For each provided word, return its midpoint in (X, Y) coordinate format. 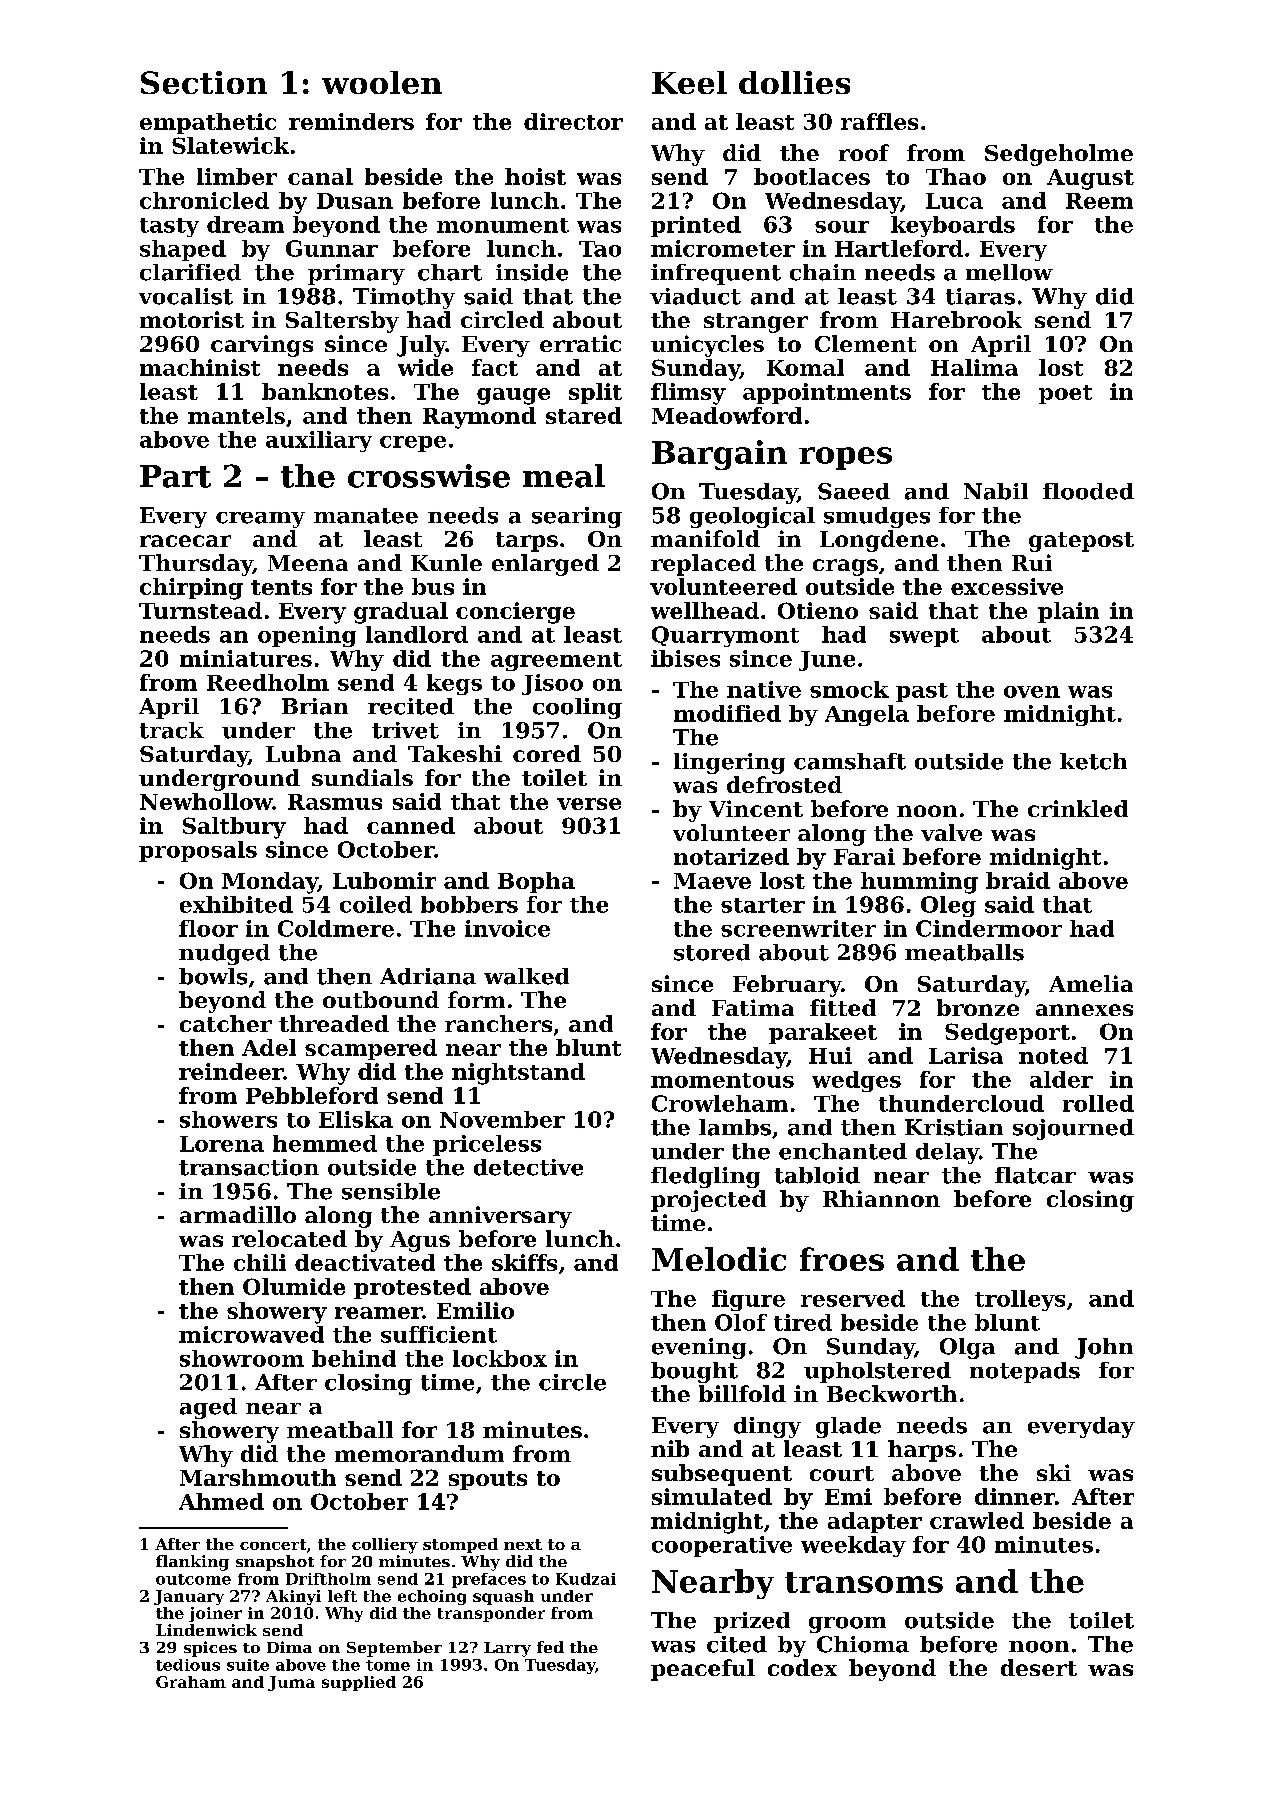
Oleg (948, 906)
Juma (291, 1683)
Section (204, 82)
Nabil (996, 491)
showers (228, 1119)
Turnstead (200, 610)
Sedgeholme (1059, 155)
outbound (381, 999)
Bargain (719, 455)
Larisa (966, 1055)
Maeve (712, 881)
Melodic (719, 1259)
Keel (689, 82)
